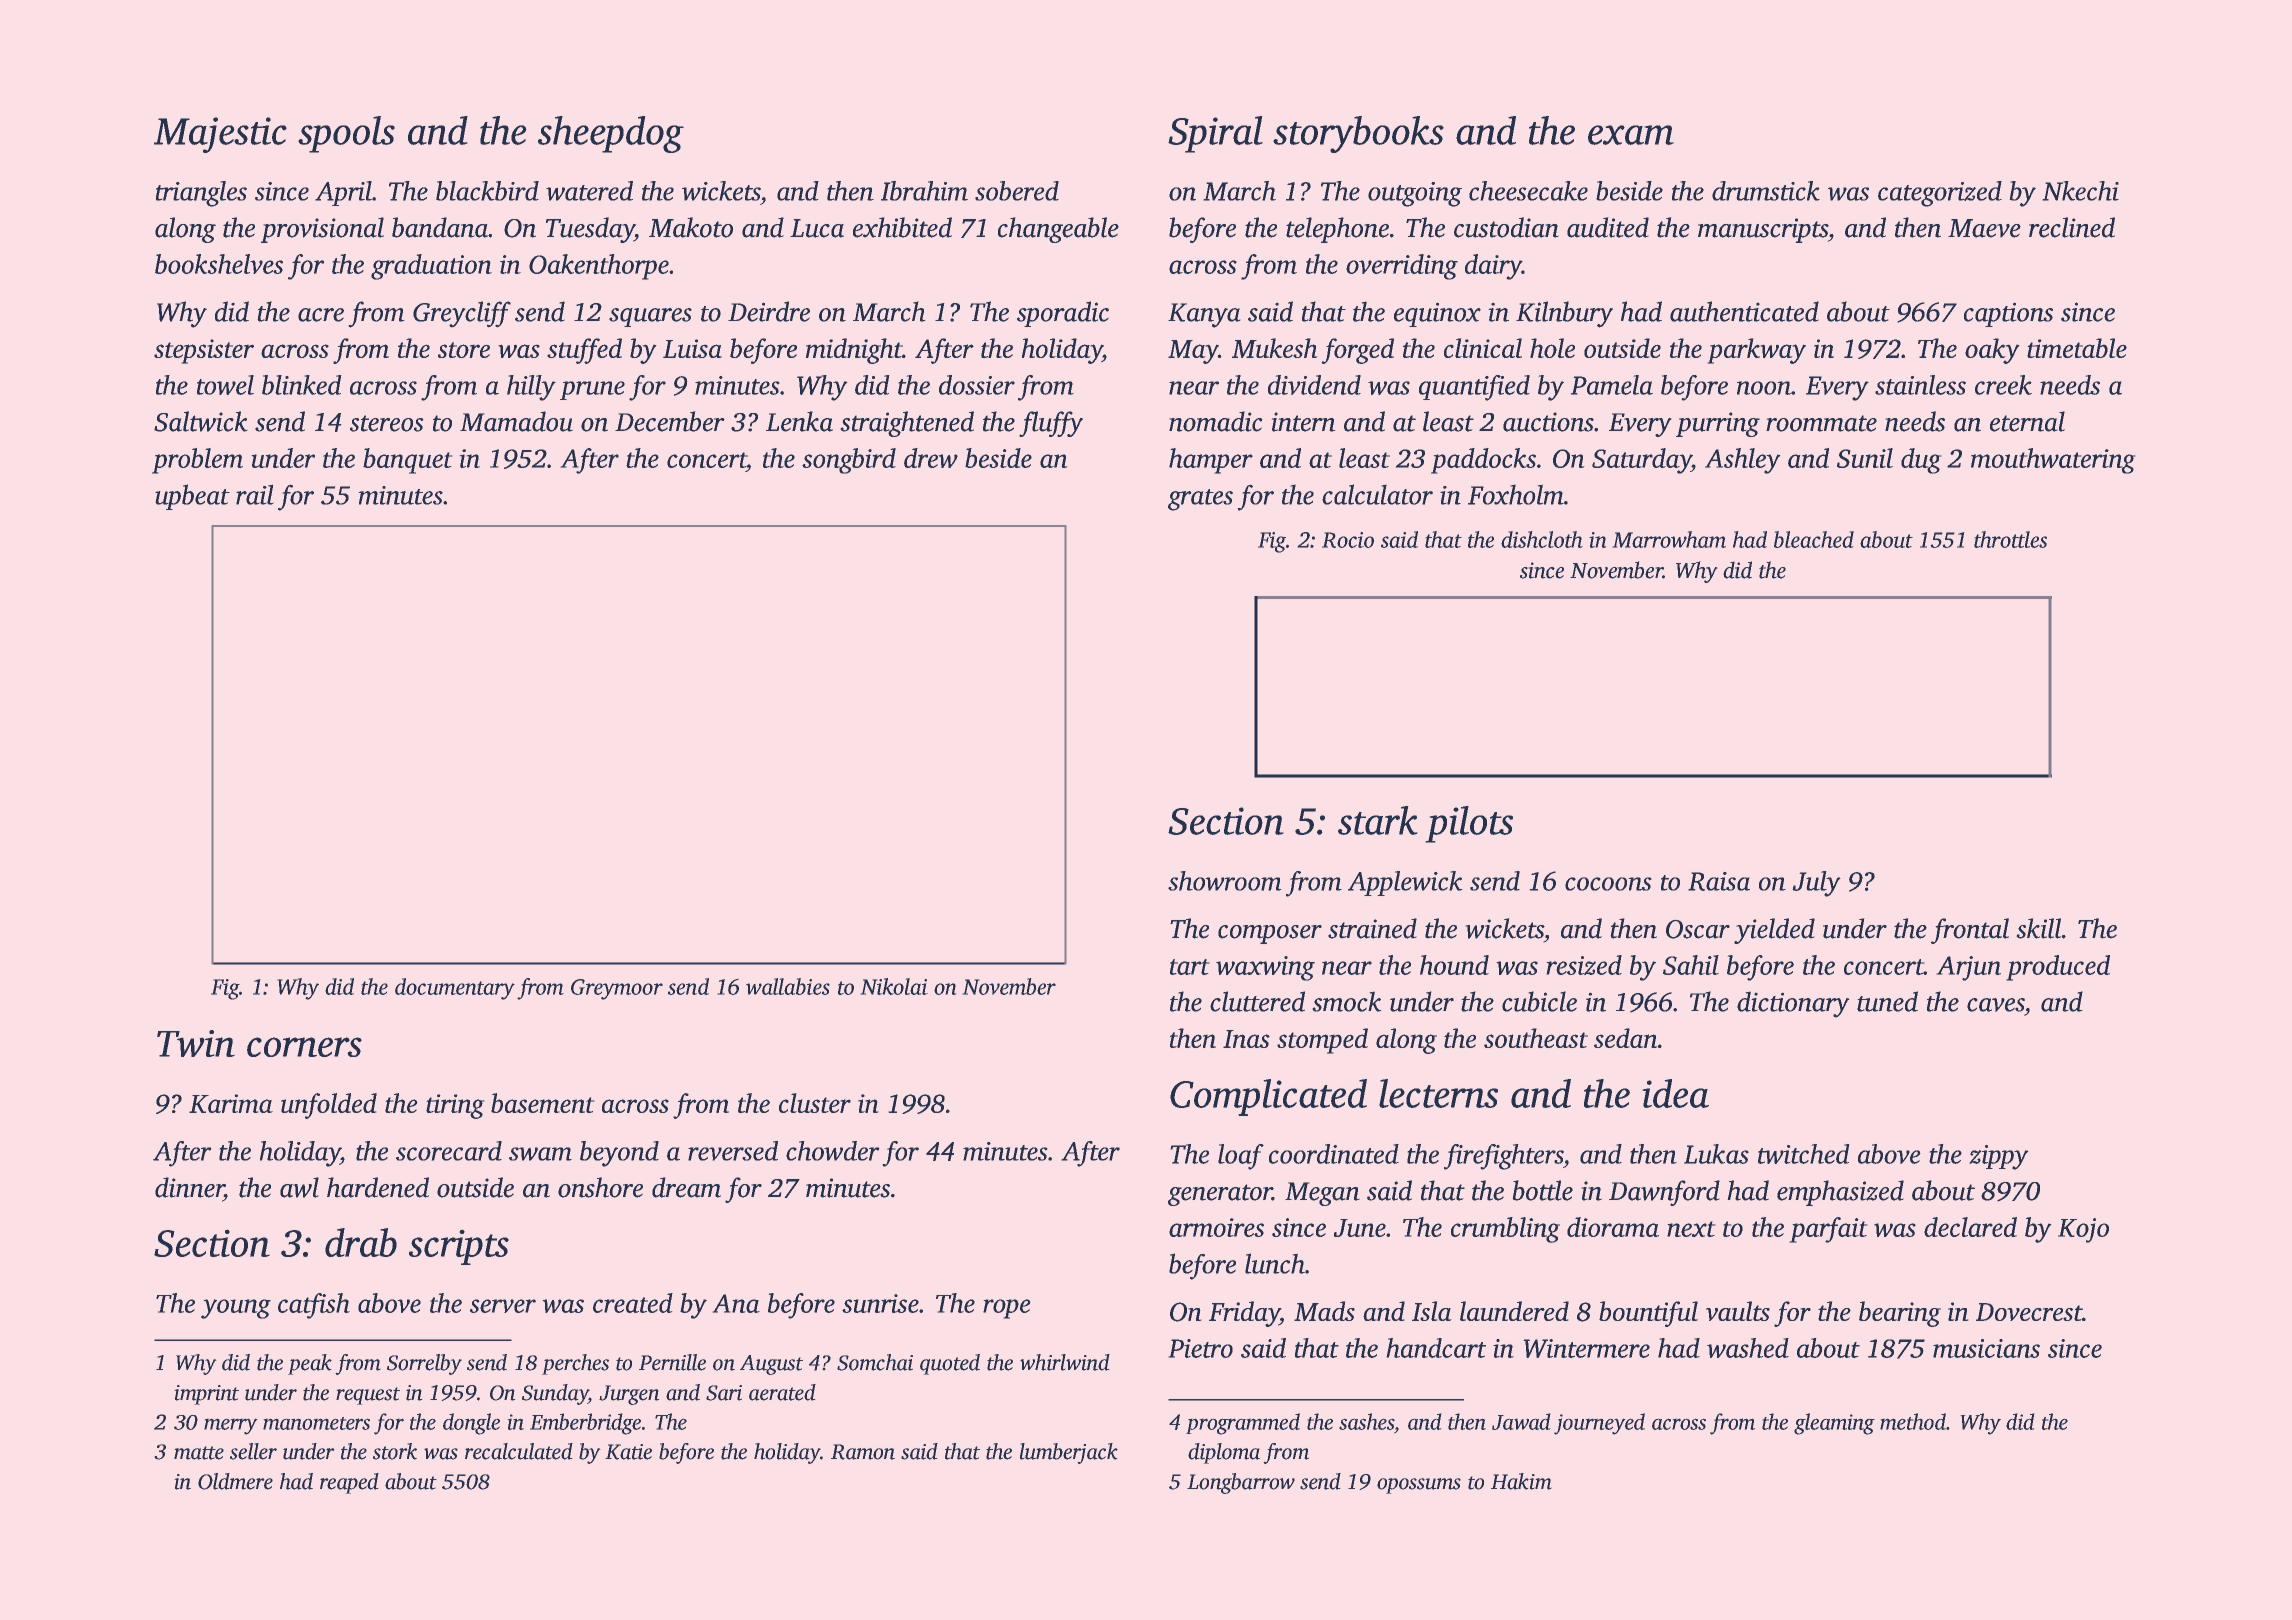 This screenshot has height=1620, width=2292. I want to click on stark, so click(1377, 820).
